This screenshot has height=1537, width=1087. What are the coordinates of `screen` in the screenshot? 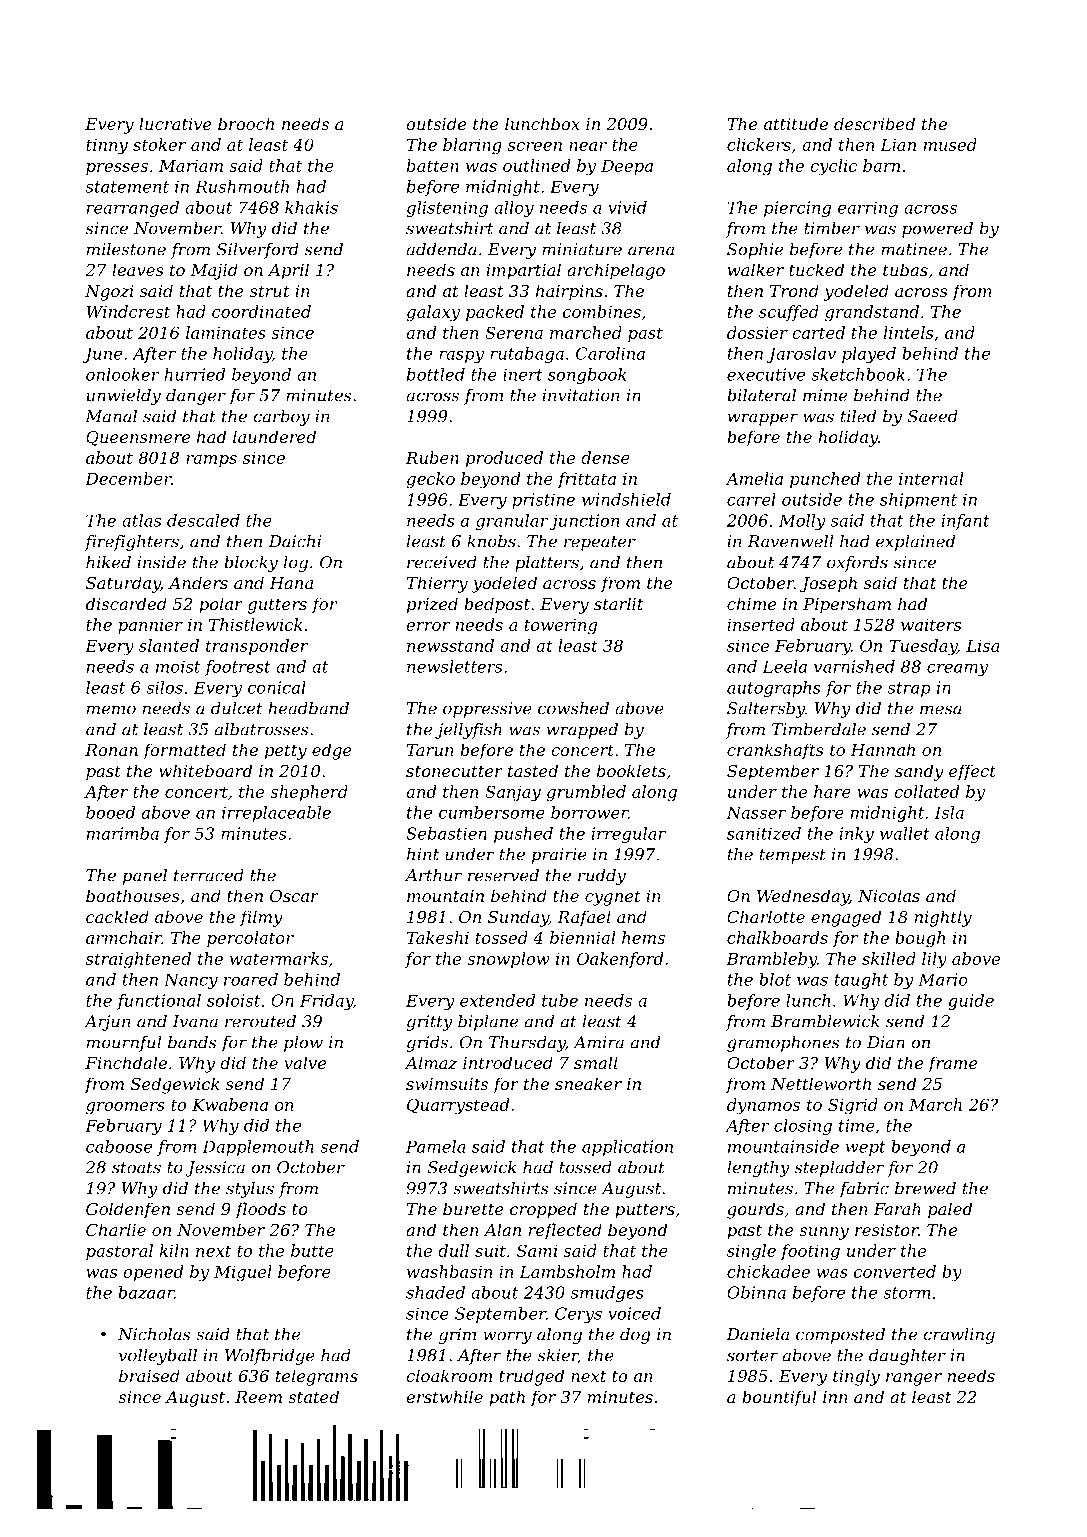 It's located at (535, 146).
